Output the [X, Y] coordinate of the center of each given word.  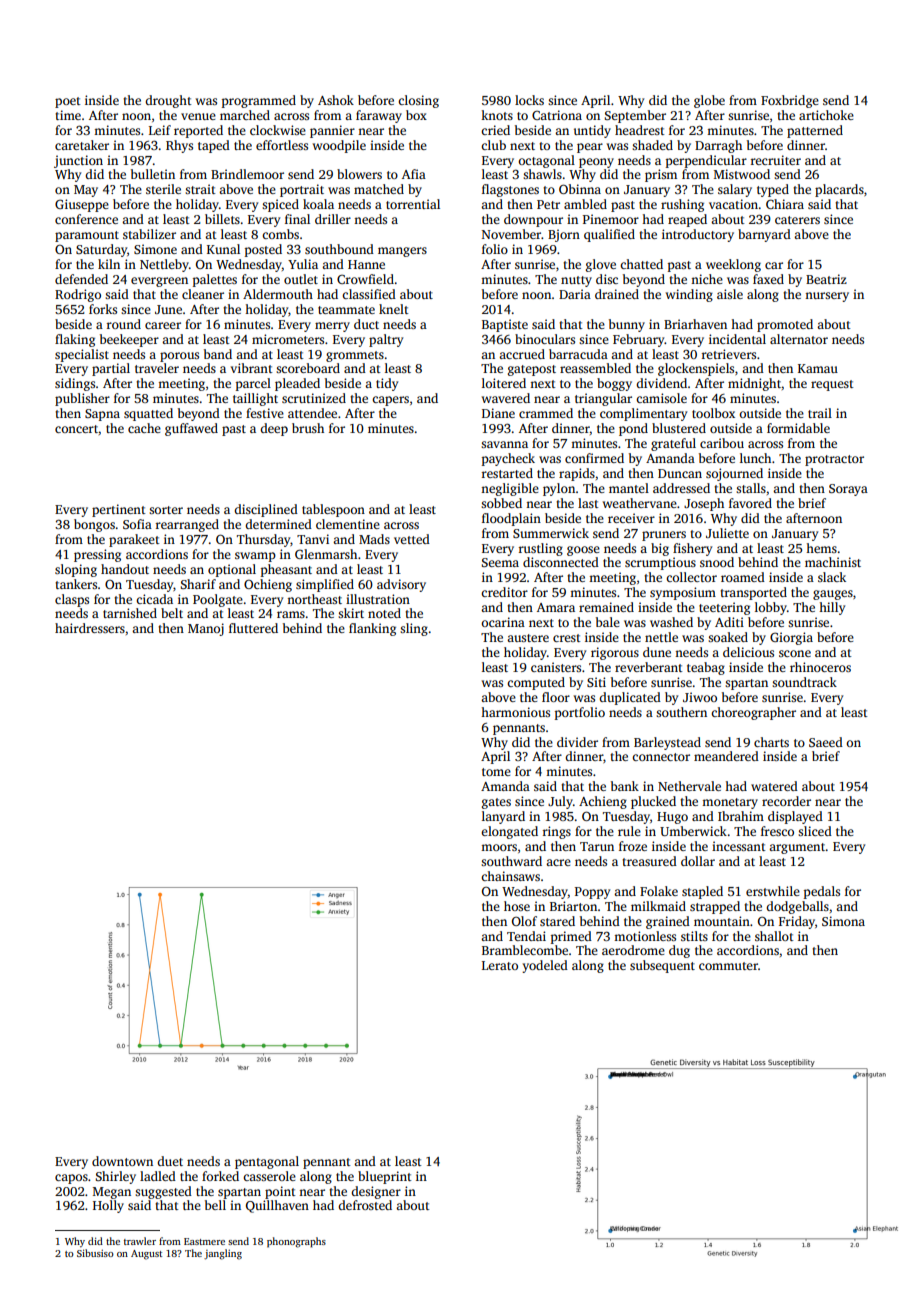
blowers [359, 174]
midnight [754, 384]
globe [709, 101]
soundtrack [804, 682]
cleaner [203, 294]
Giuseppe [82, 205]
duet [170, 1161]
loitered [504, 383]
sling [414, 629]
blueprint [385, 1177]
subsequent [662, 966]
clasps [72, 600]
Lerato [500, 965]
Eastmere [204, 1241]
